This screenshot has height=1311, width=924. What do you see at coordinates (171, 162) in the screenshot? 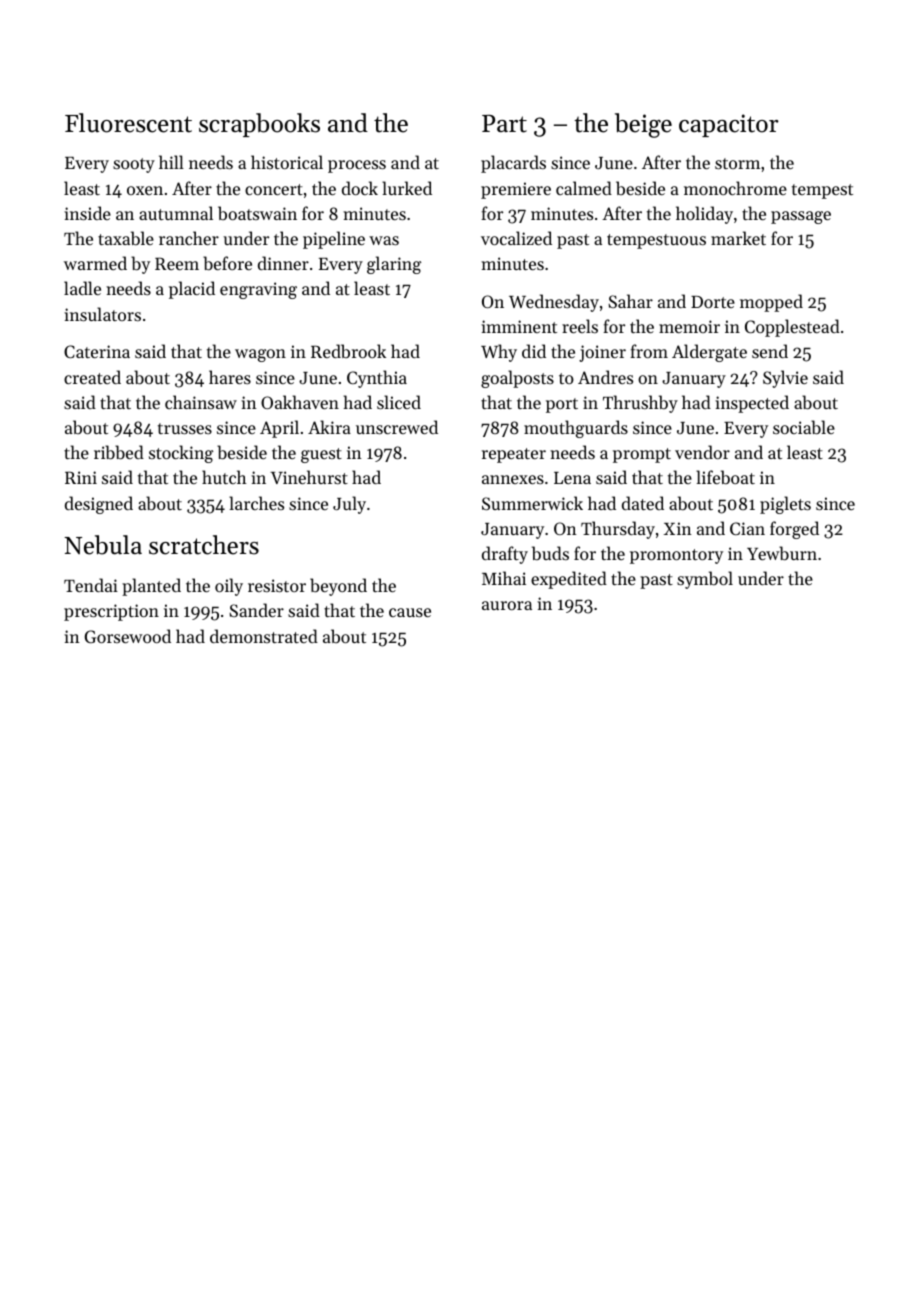
I see `hill` at bounding box center [171, 162].
